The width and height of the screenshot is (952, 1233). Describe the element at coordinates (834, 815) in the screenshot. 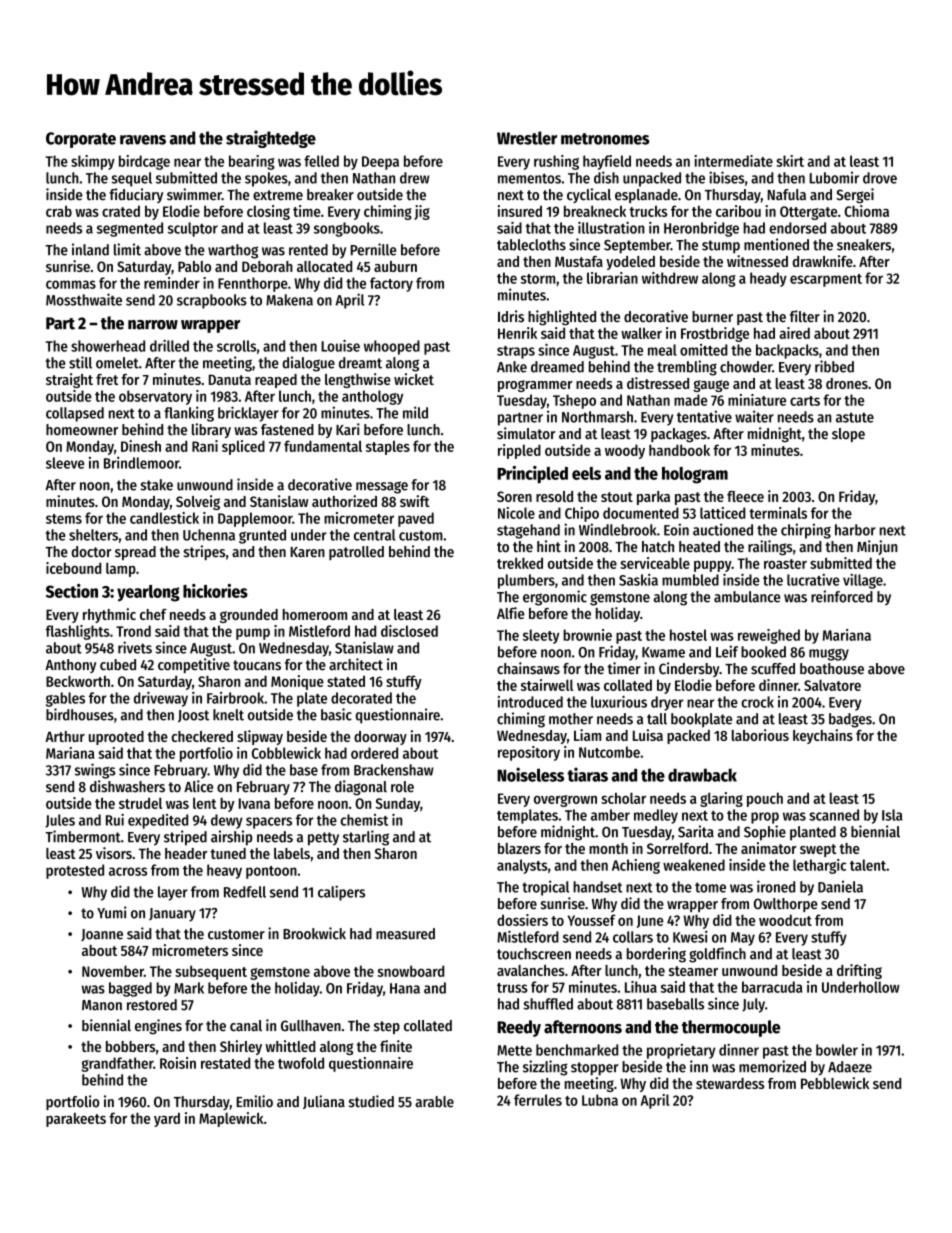

I see `scanned` at that location.
